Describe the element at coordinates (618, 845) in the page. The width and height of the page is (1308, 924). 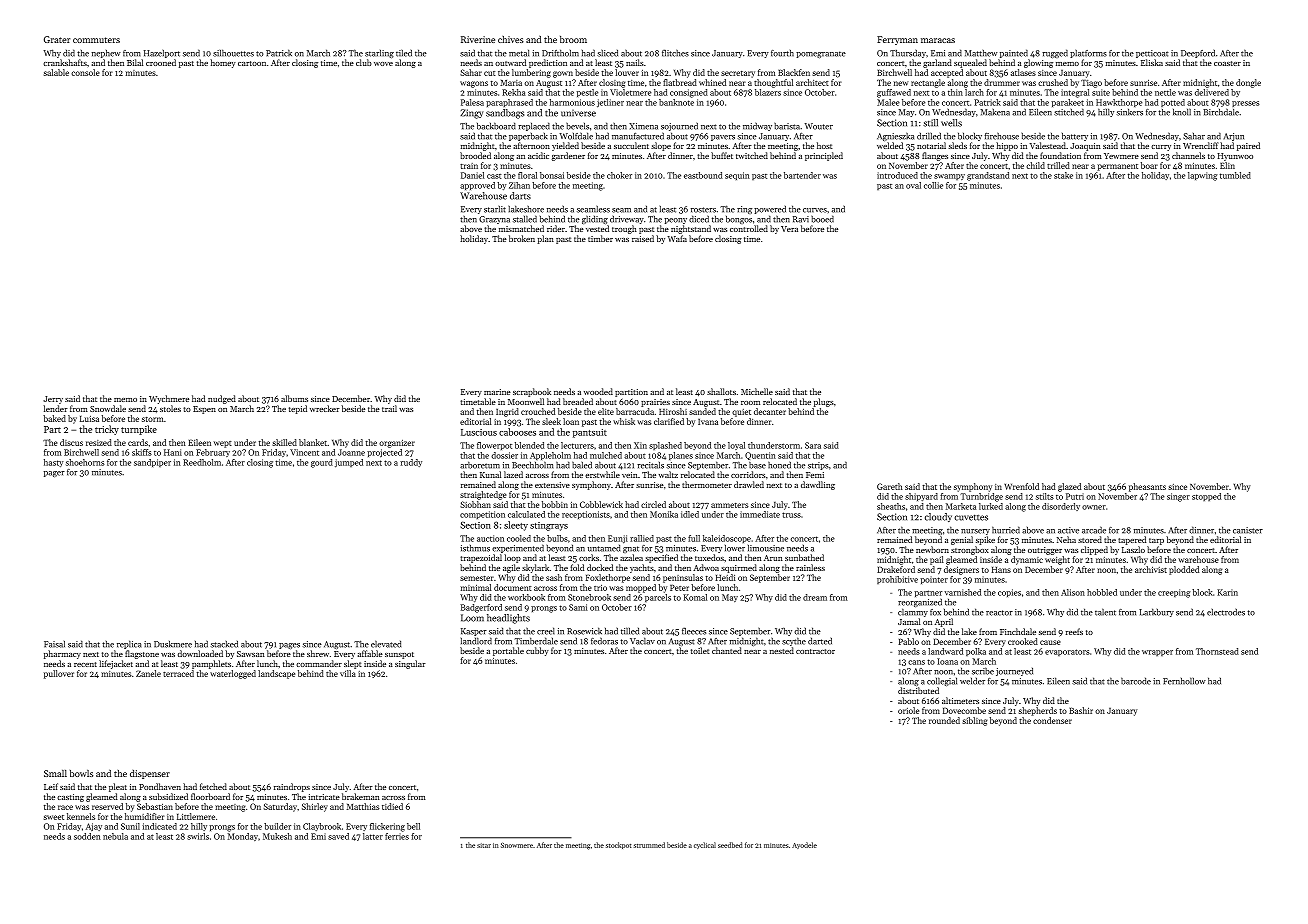
I see `stockpot` at that location.
